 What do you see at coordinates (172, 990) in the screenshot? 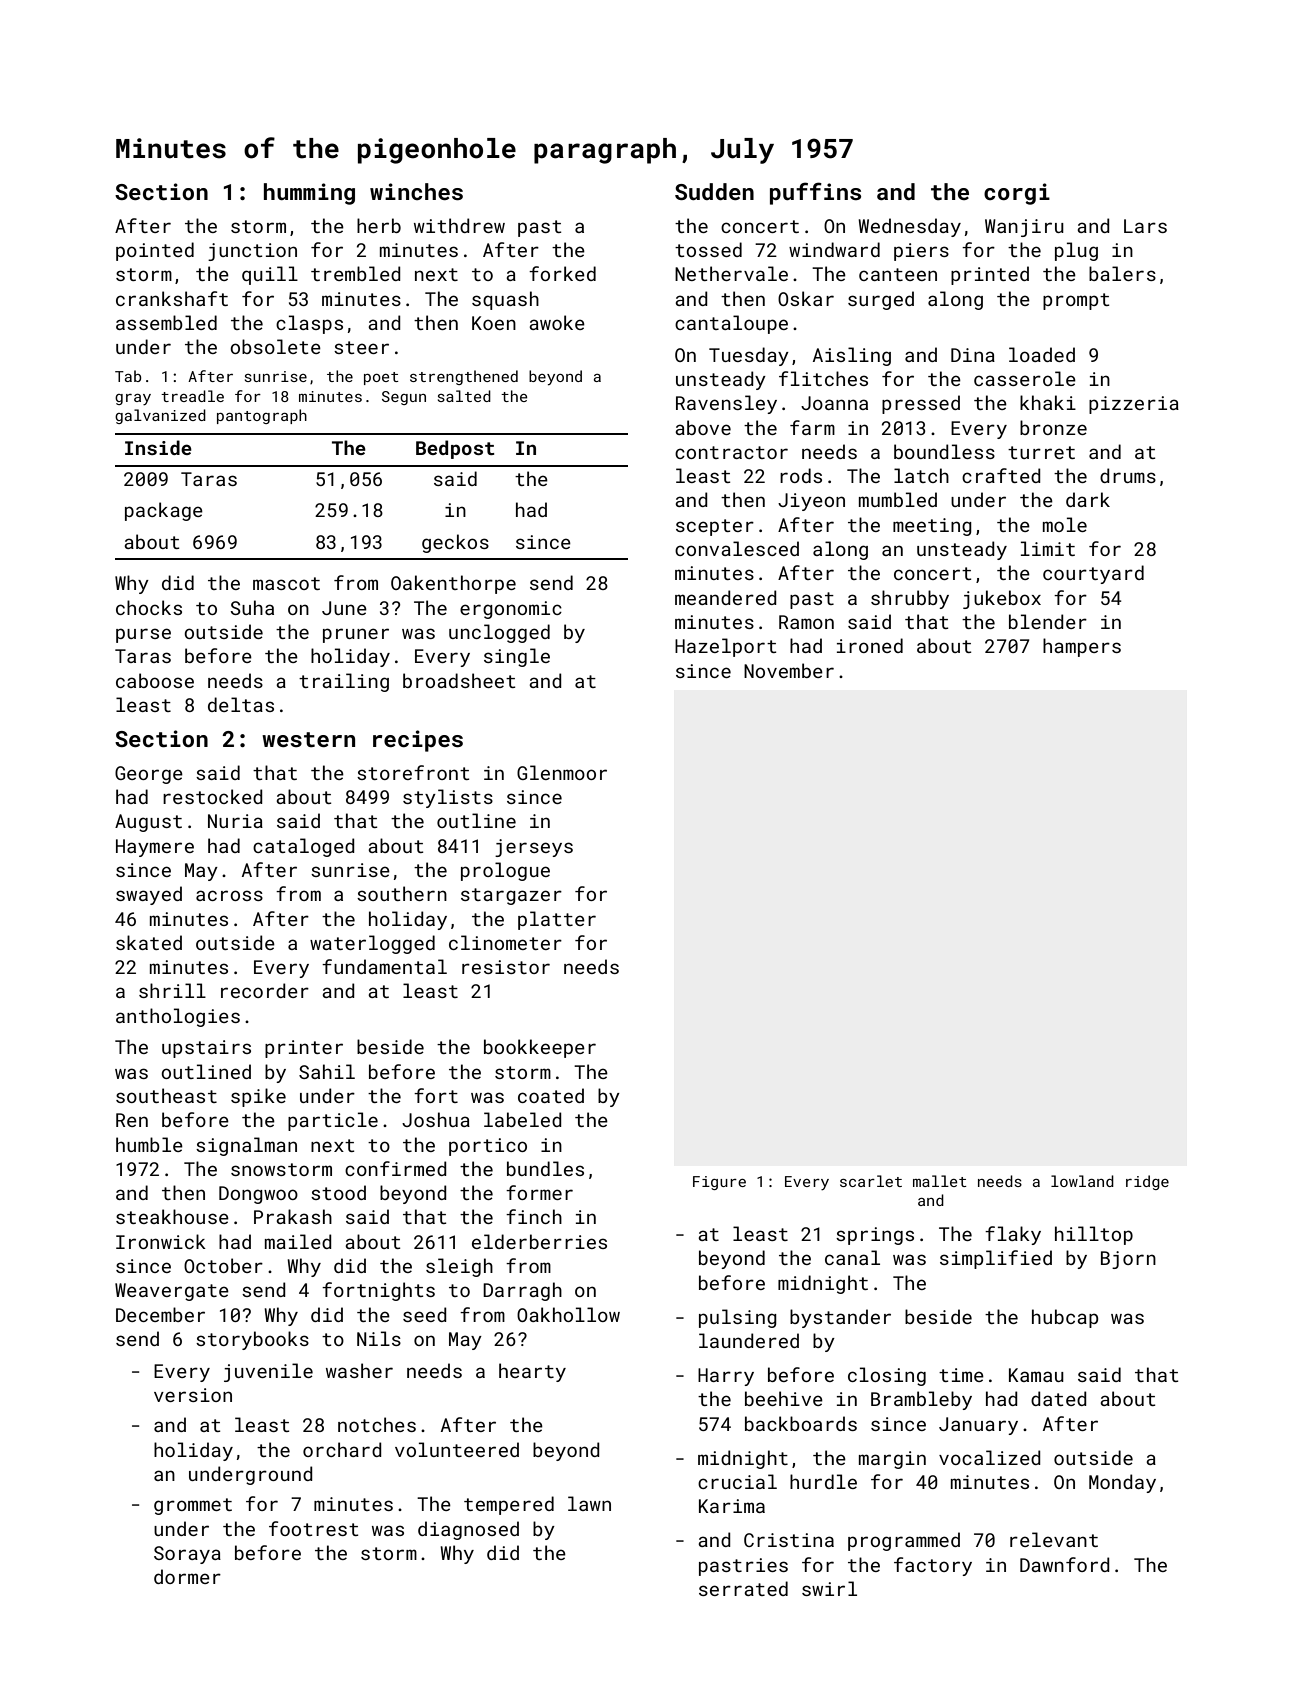
I see `shrill` at bounding box center [172, 990].
